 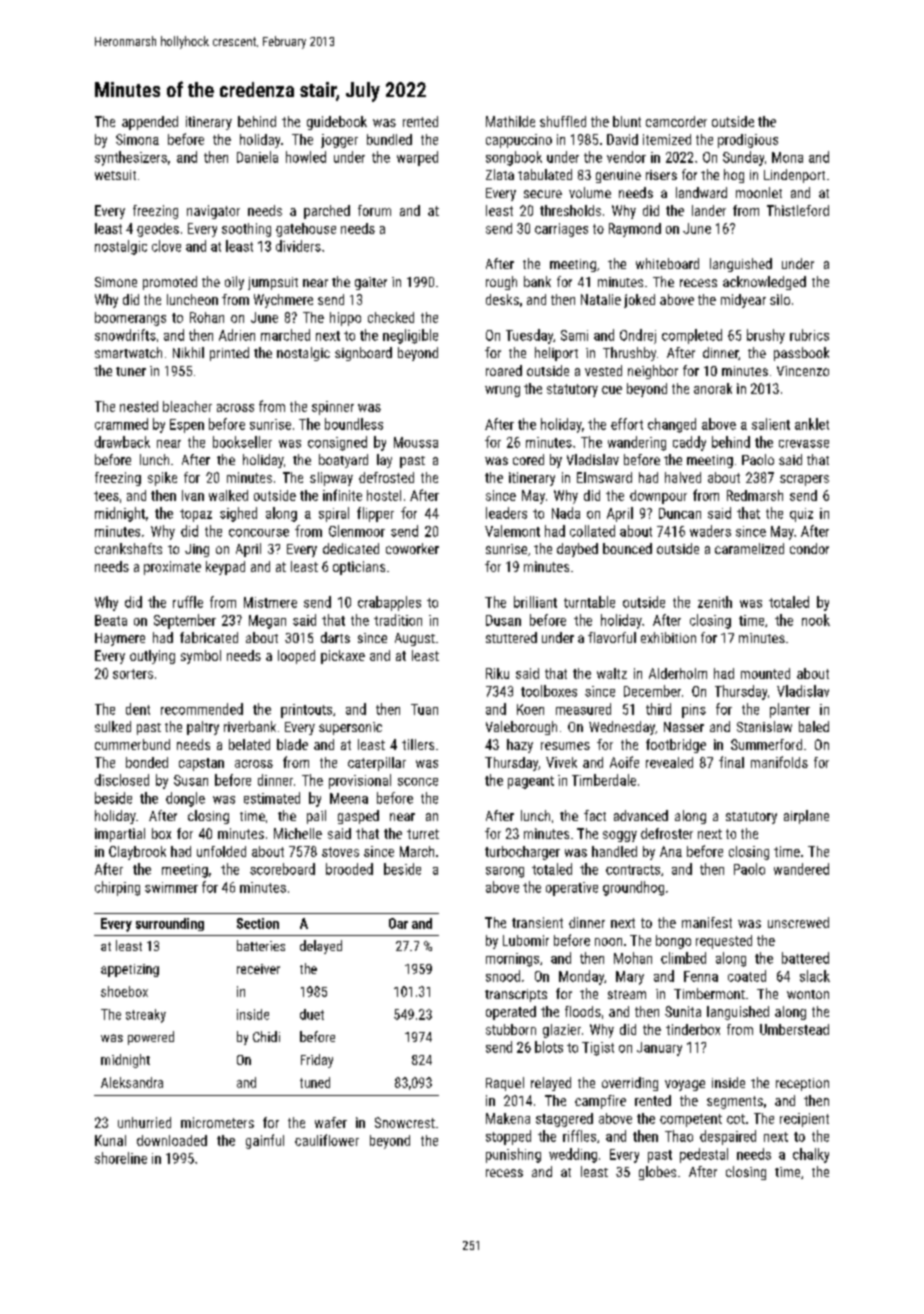 What do you see at coordinates (130, 970) in the screenshot?
I see `appetizing` at bounding box center [130, 970].
